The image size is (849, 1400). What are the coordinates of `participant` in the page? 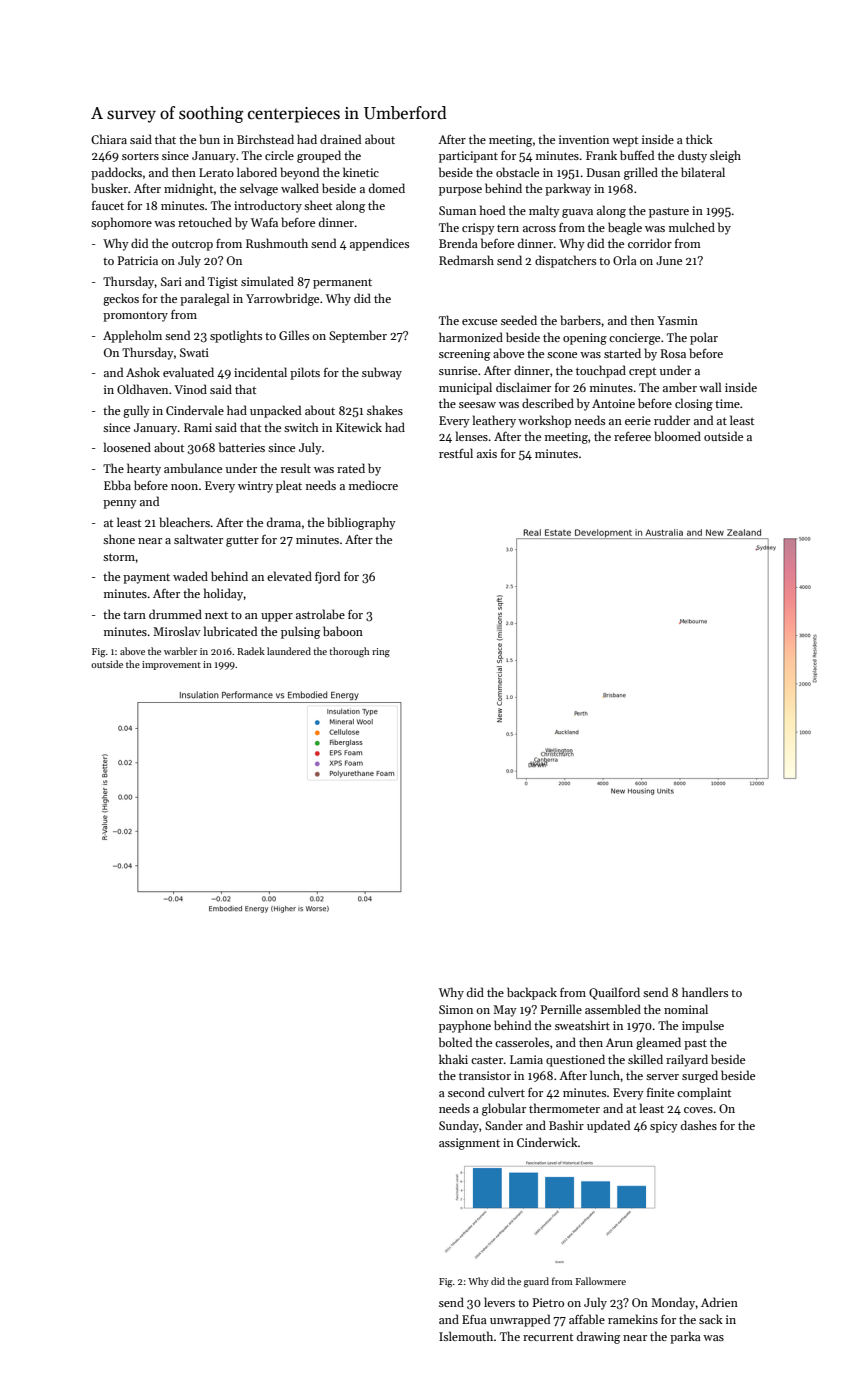 It's located at (468, 157).
